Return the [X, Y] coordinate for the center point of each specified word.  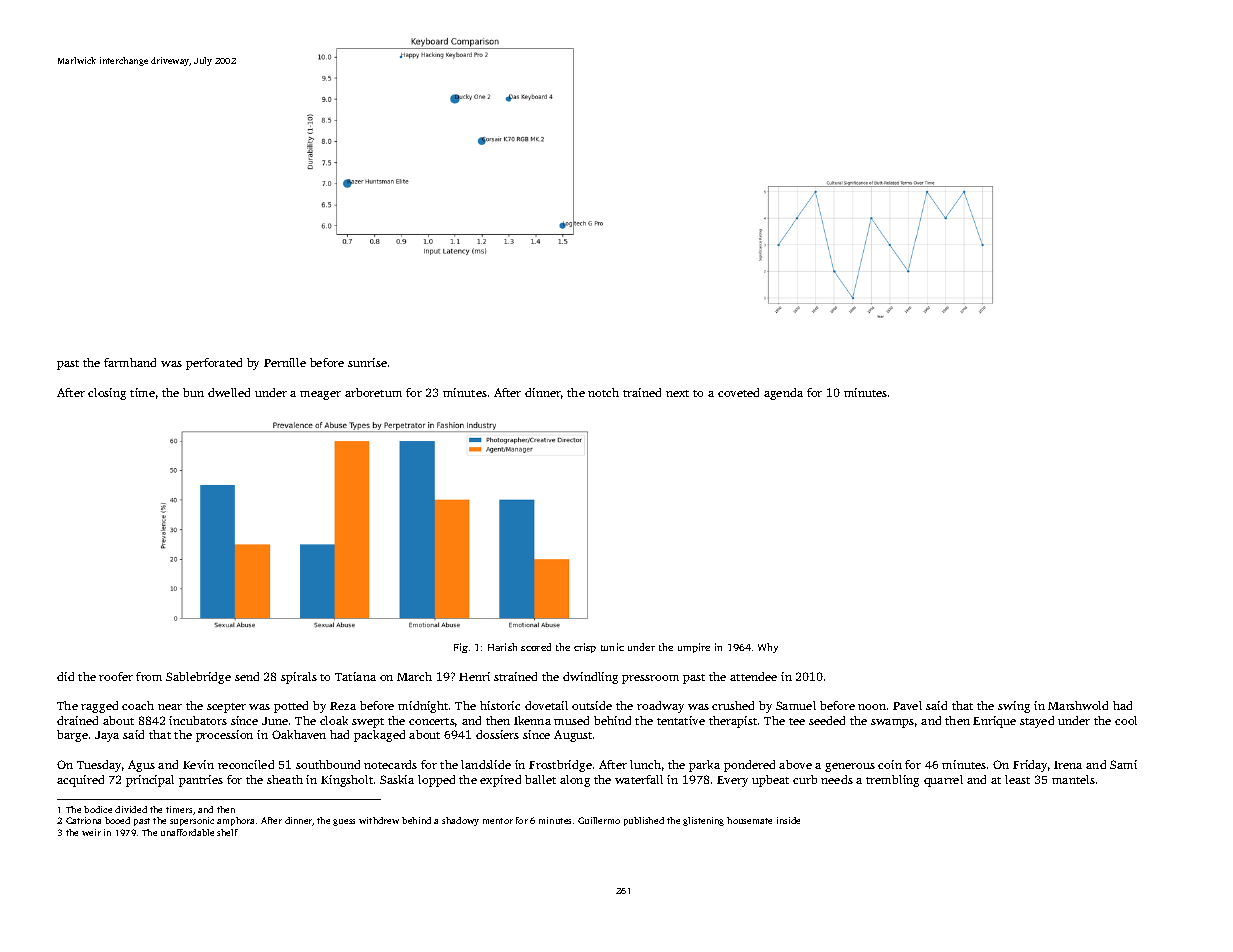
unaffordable [187, 832]
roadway [660, 707]
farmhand [130, 362]
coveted [738, 392]
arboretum [373, 392]
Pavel [907, 705]
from [149, 676]
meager [320, 395]
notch [603, 392]
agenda [783, 394]
